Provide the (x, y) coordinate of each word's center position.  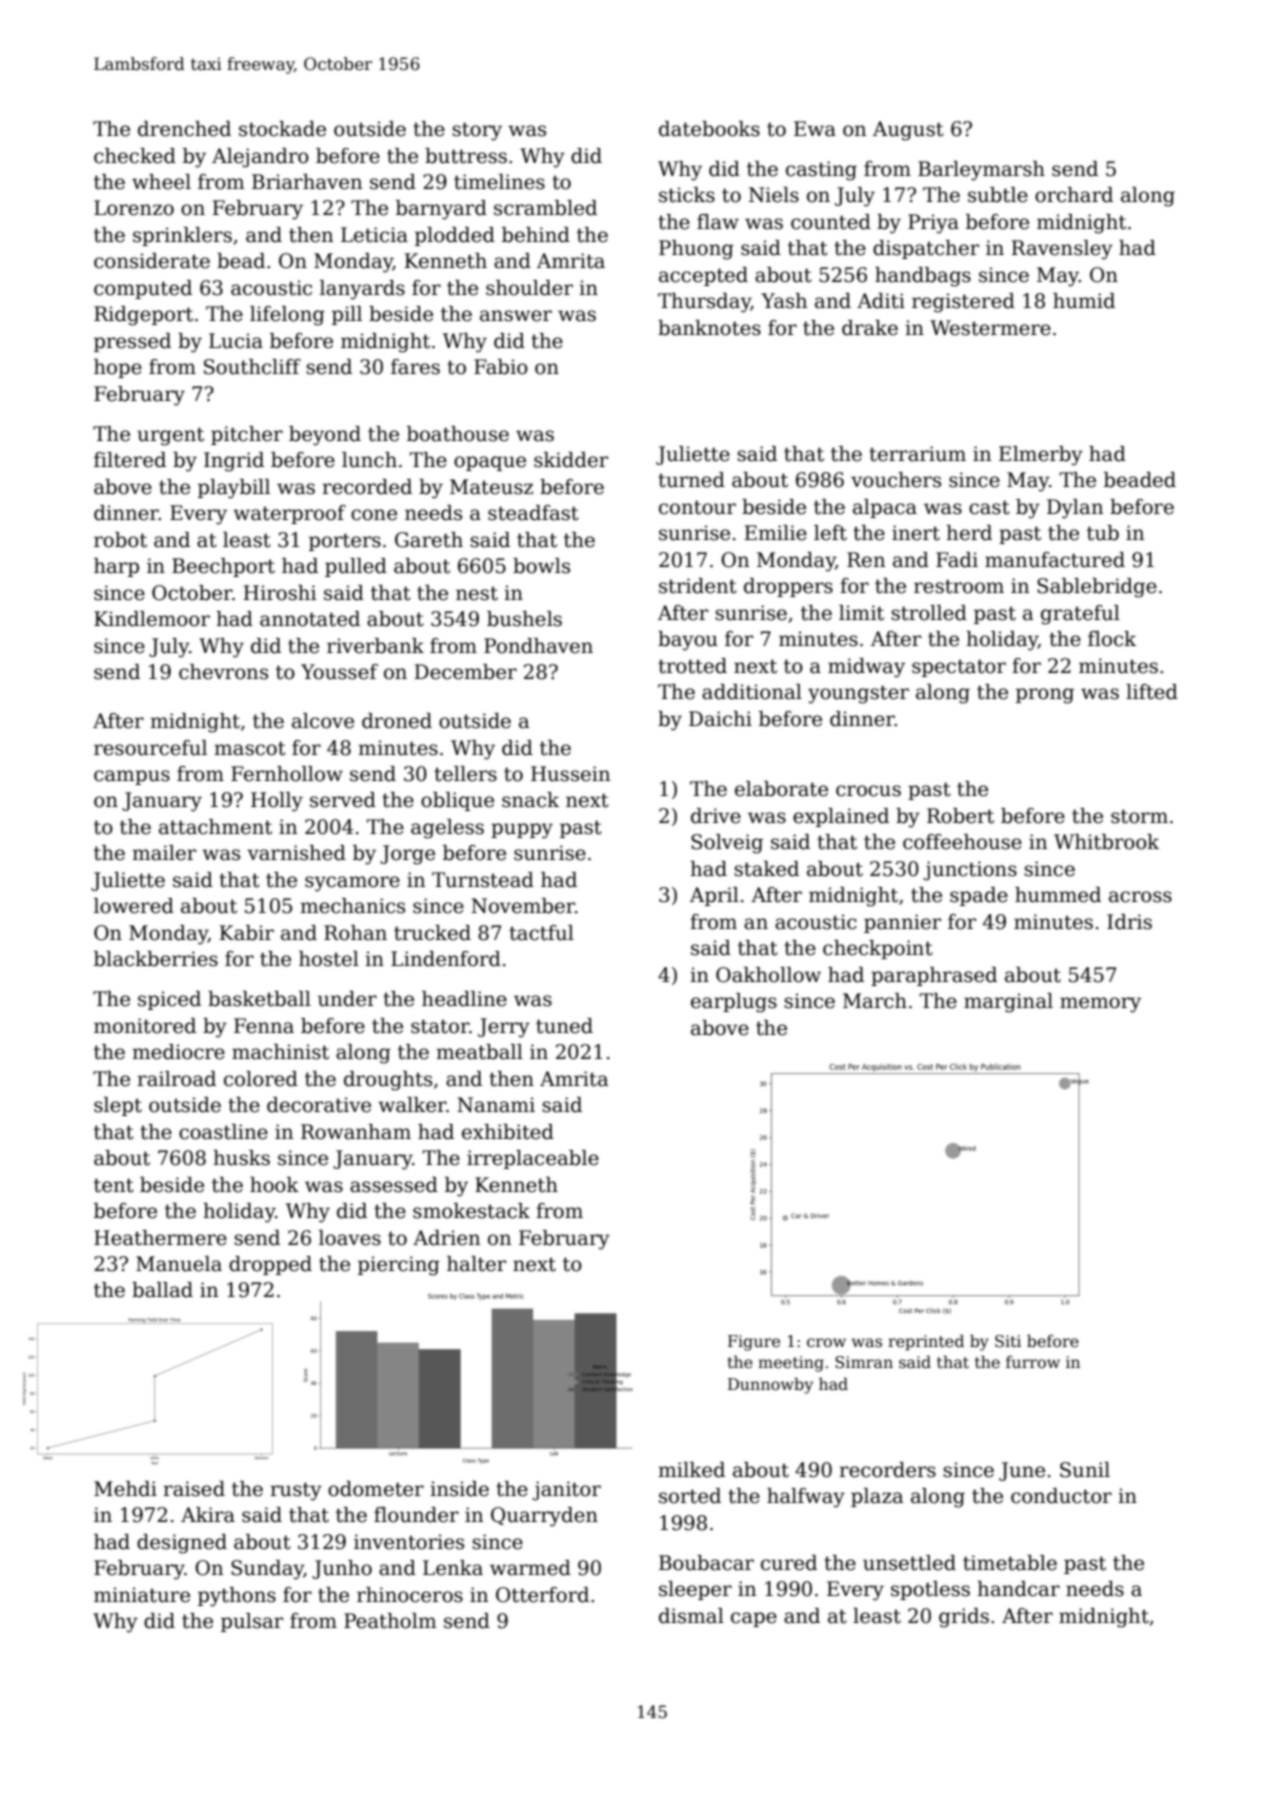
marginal (1008, 1003)
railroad (176, 1079)
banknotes (709, 328)
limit (861, 613)
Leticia (374, 235)
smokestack (471, 1211)
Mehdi (125, 1489)
